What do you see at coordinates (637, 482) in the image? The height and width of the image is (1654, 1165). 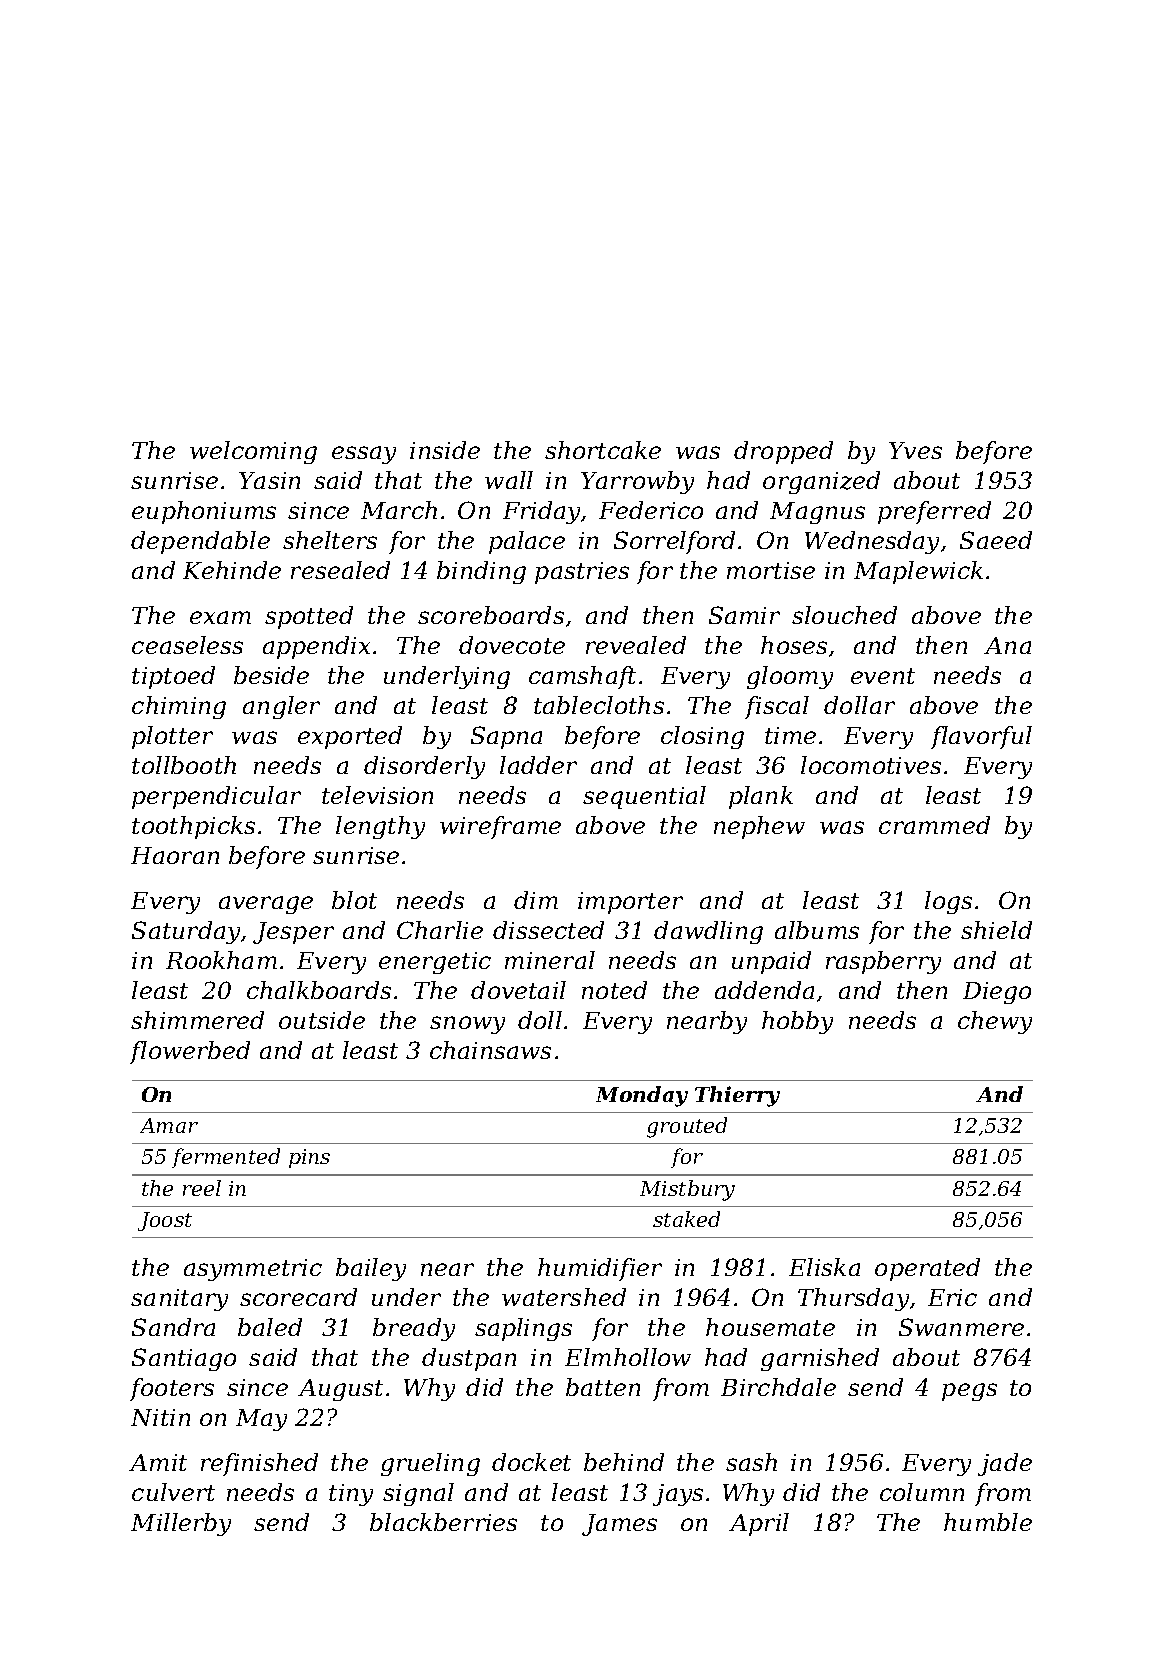 I see `Yarrowby` at bounding box center [637, 482].
